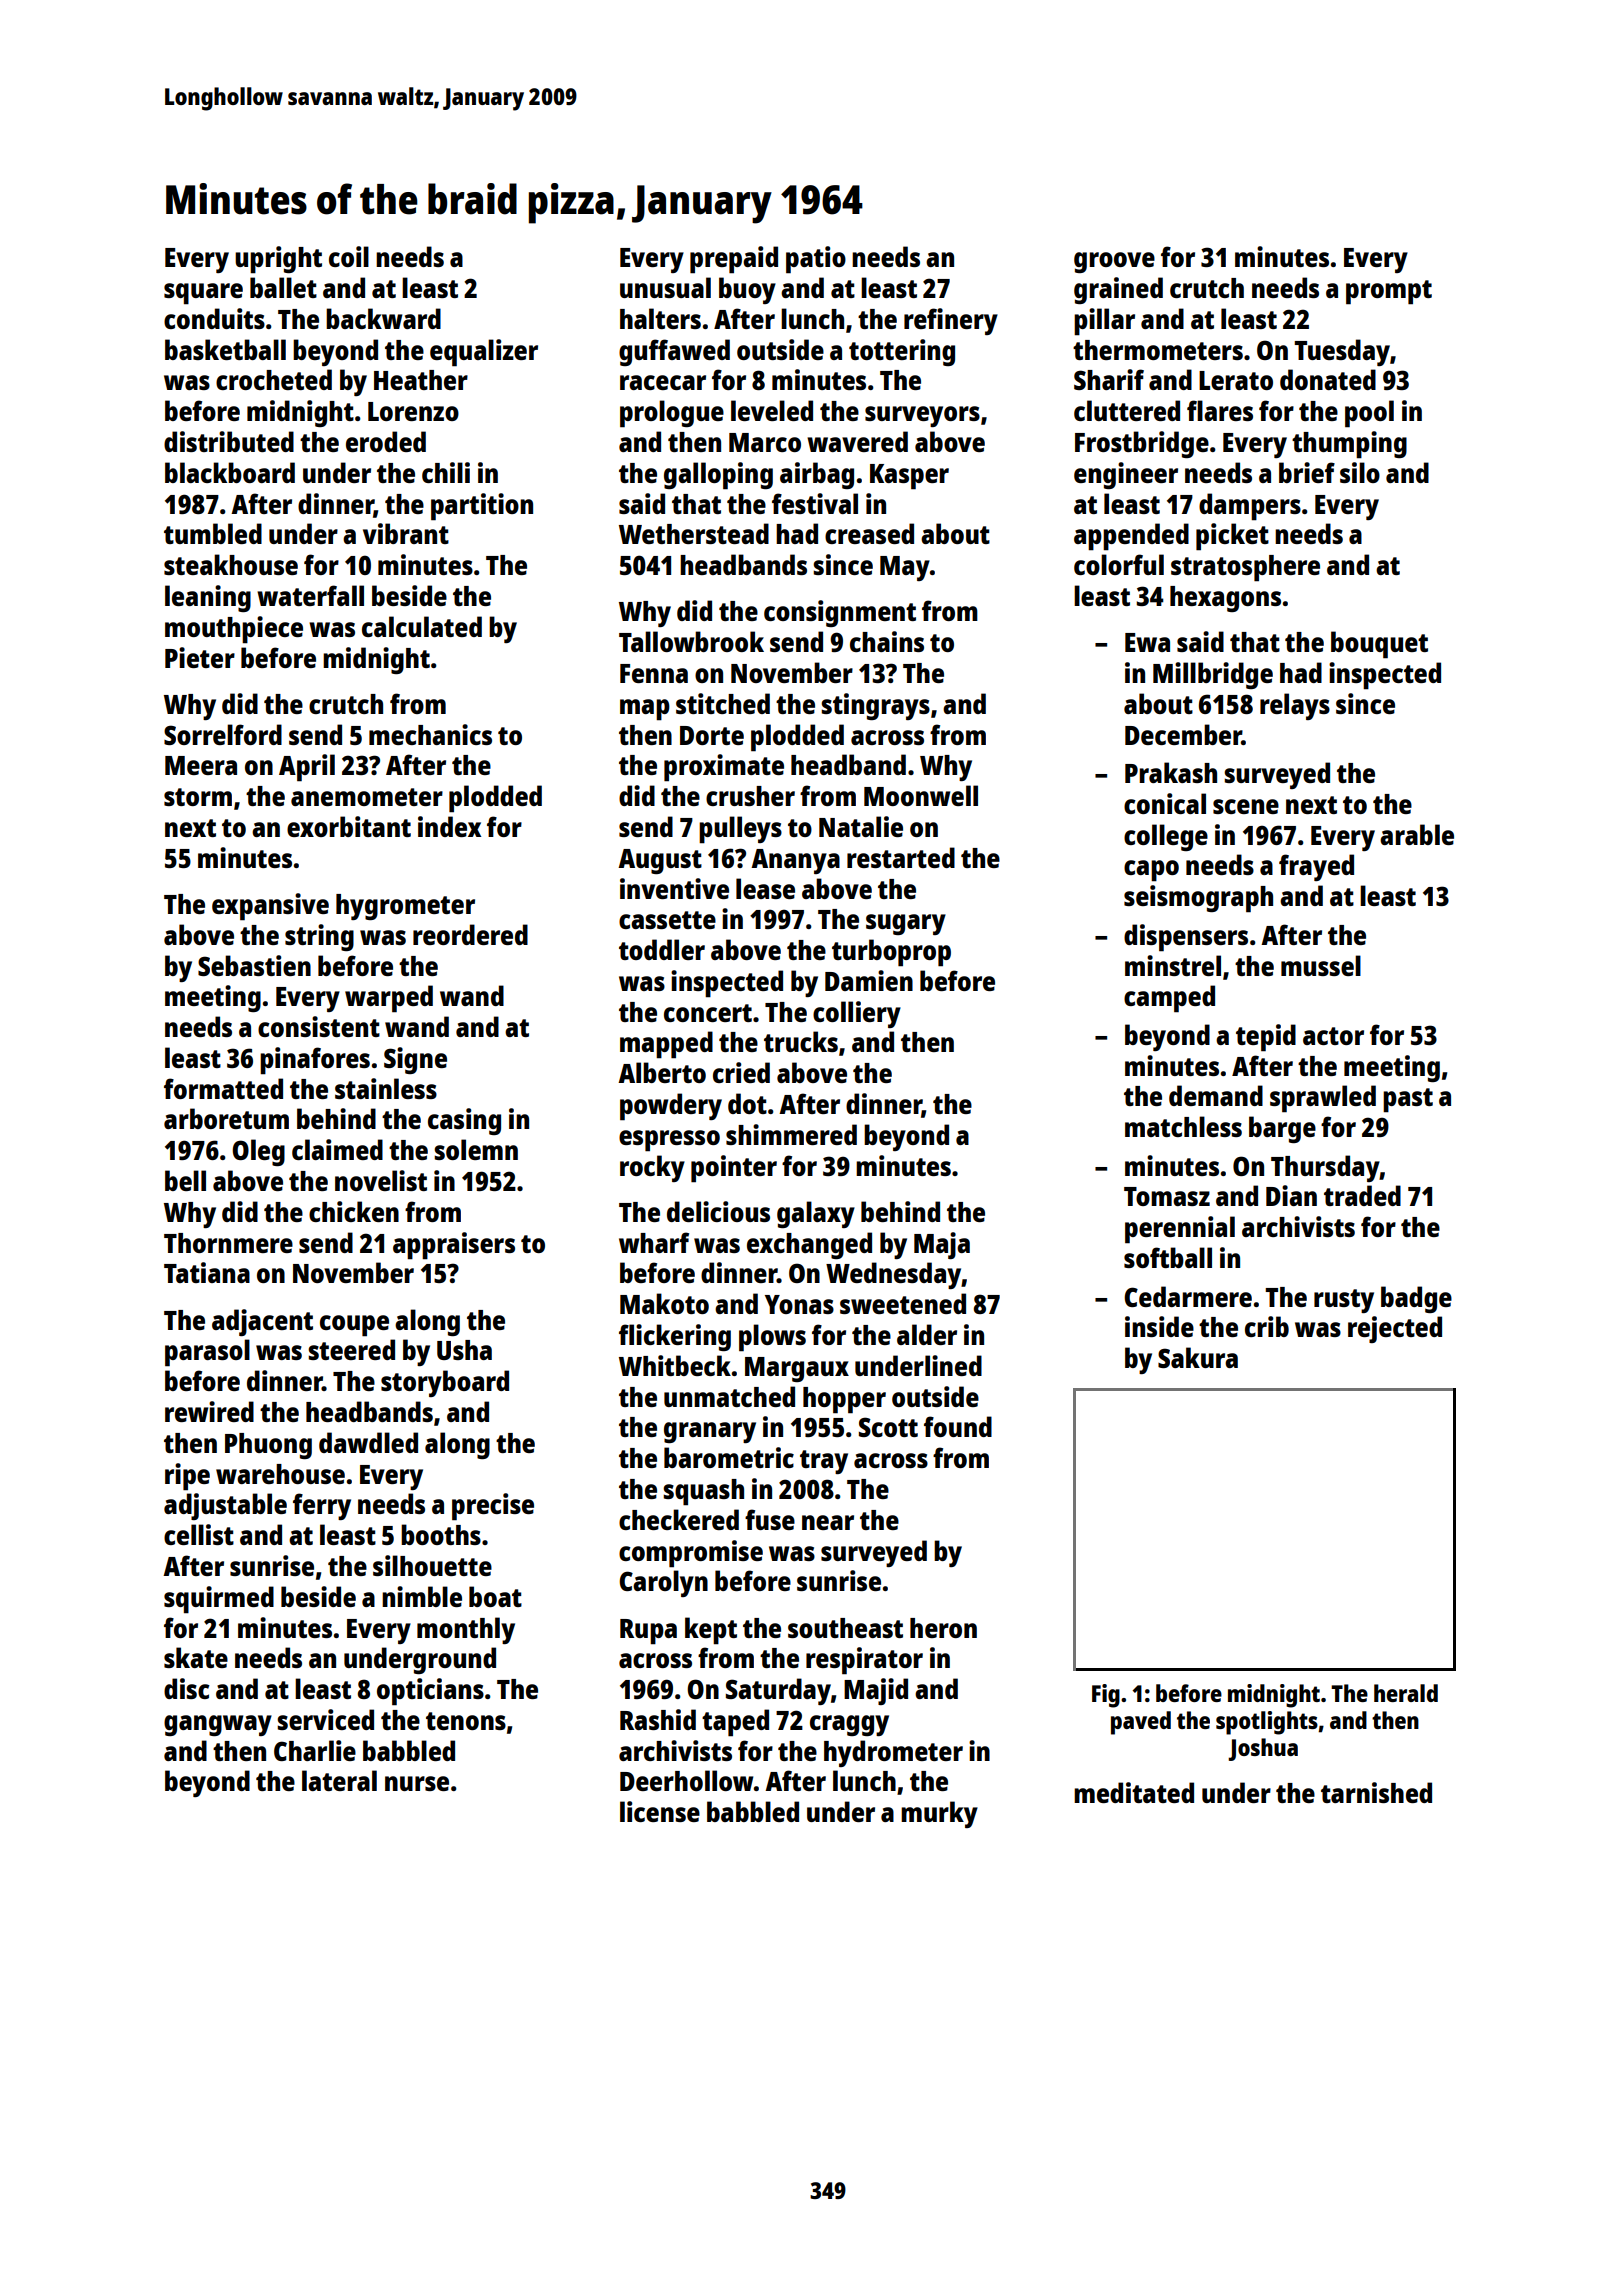  Describe the element at coordinates (430, 734) in the screenshot. I see `mechanics` at that location.
